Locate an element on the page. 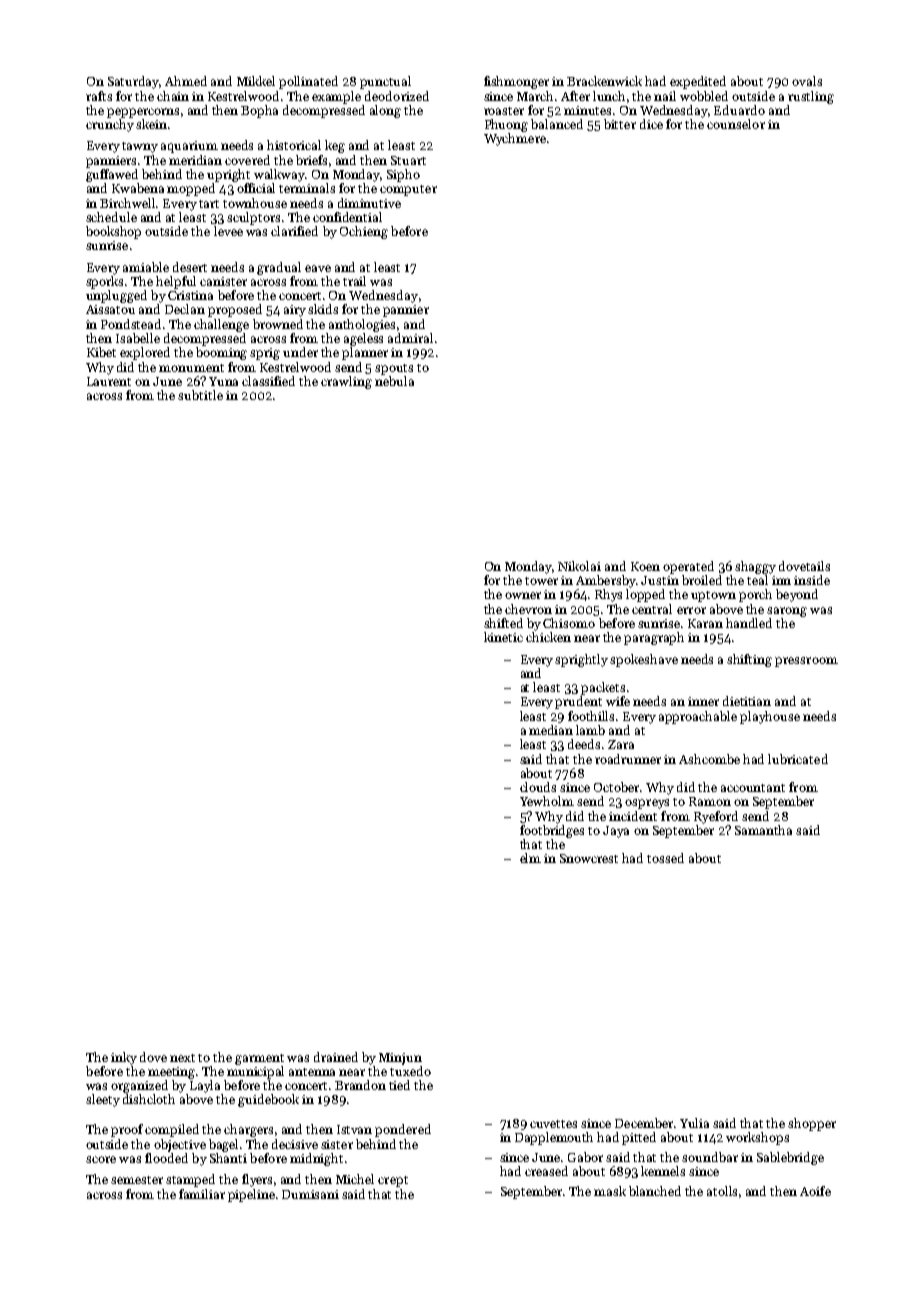 This document has width=924, height=1308. counselor is located at coordinates (736, 124).
